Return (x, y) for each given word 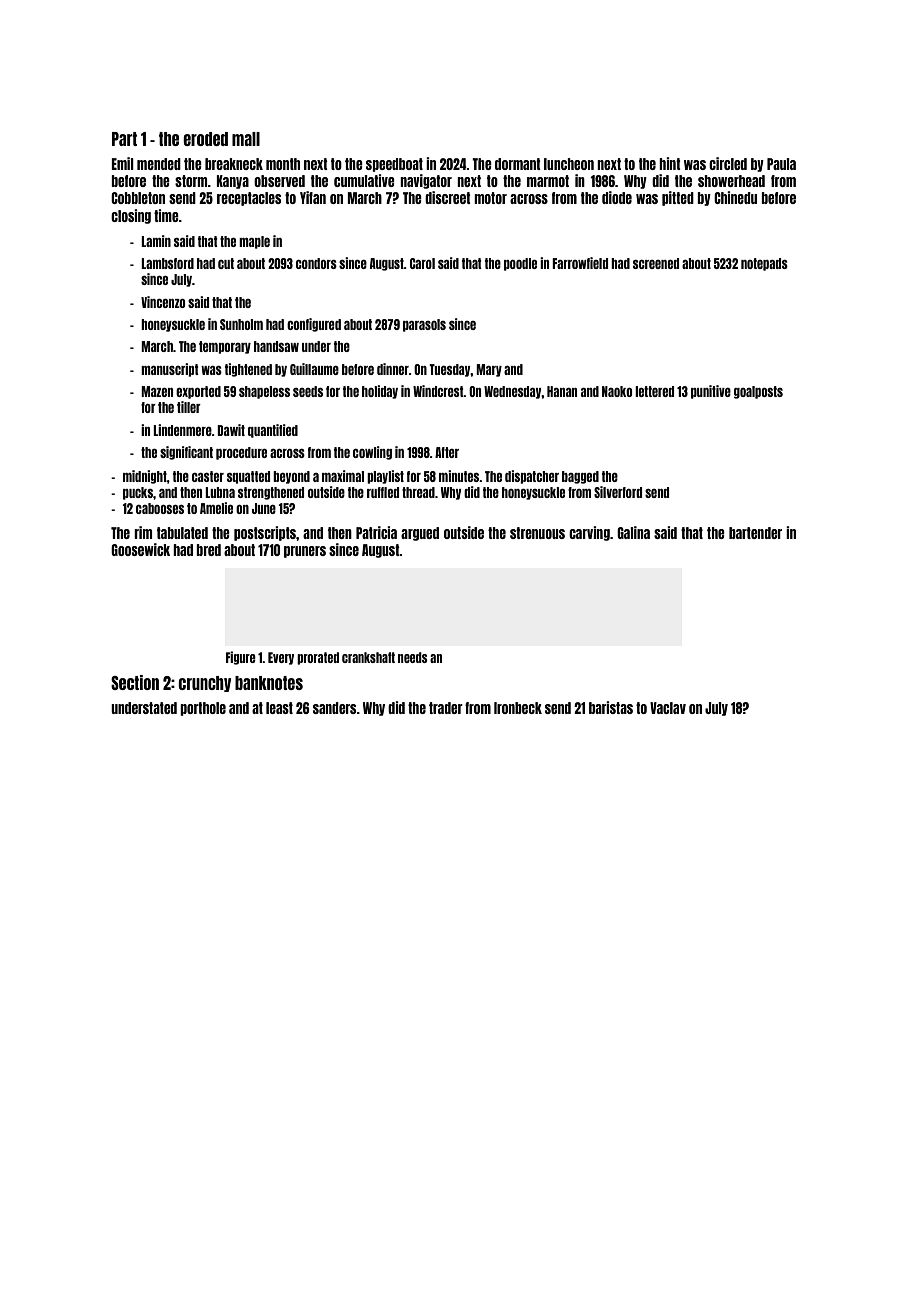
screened (656, 263)
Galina (633, 532)
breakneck (234, 164)
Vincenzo (163, 302)
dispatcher (532, 477)
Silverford (618, 492)
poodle (520, 264)
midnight (145, 477)
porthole (203, 709)
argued (420, 534)
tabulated (182, 533)
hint (670, 163)
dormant (518, 164)
